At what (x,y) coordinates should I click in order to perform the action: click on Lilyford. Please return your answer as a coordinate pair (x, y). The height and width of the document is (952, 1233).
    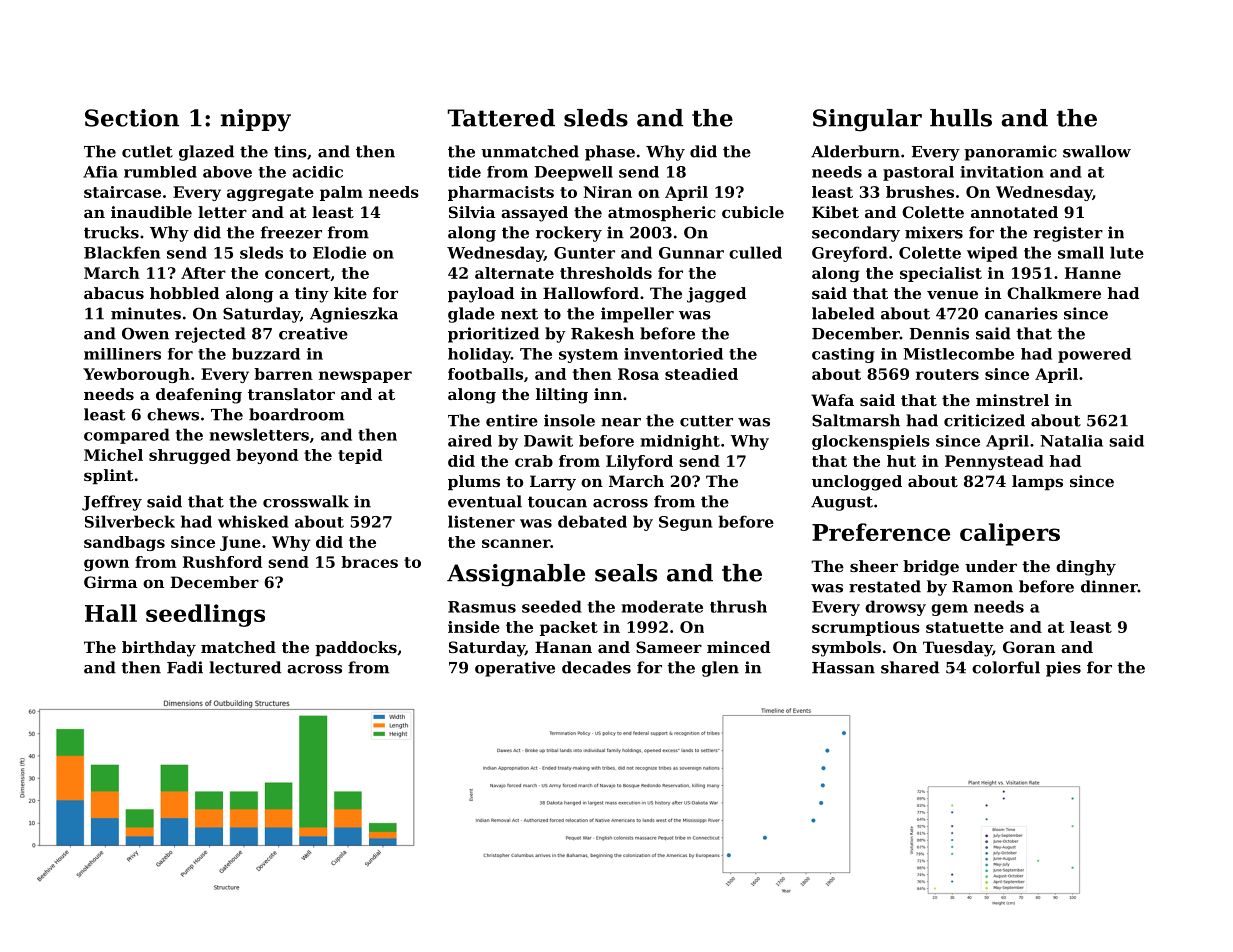
    Looking at the image, I should click on (639, 462).
